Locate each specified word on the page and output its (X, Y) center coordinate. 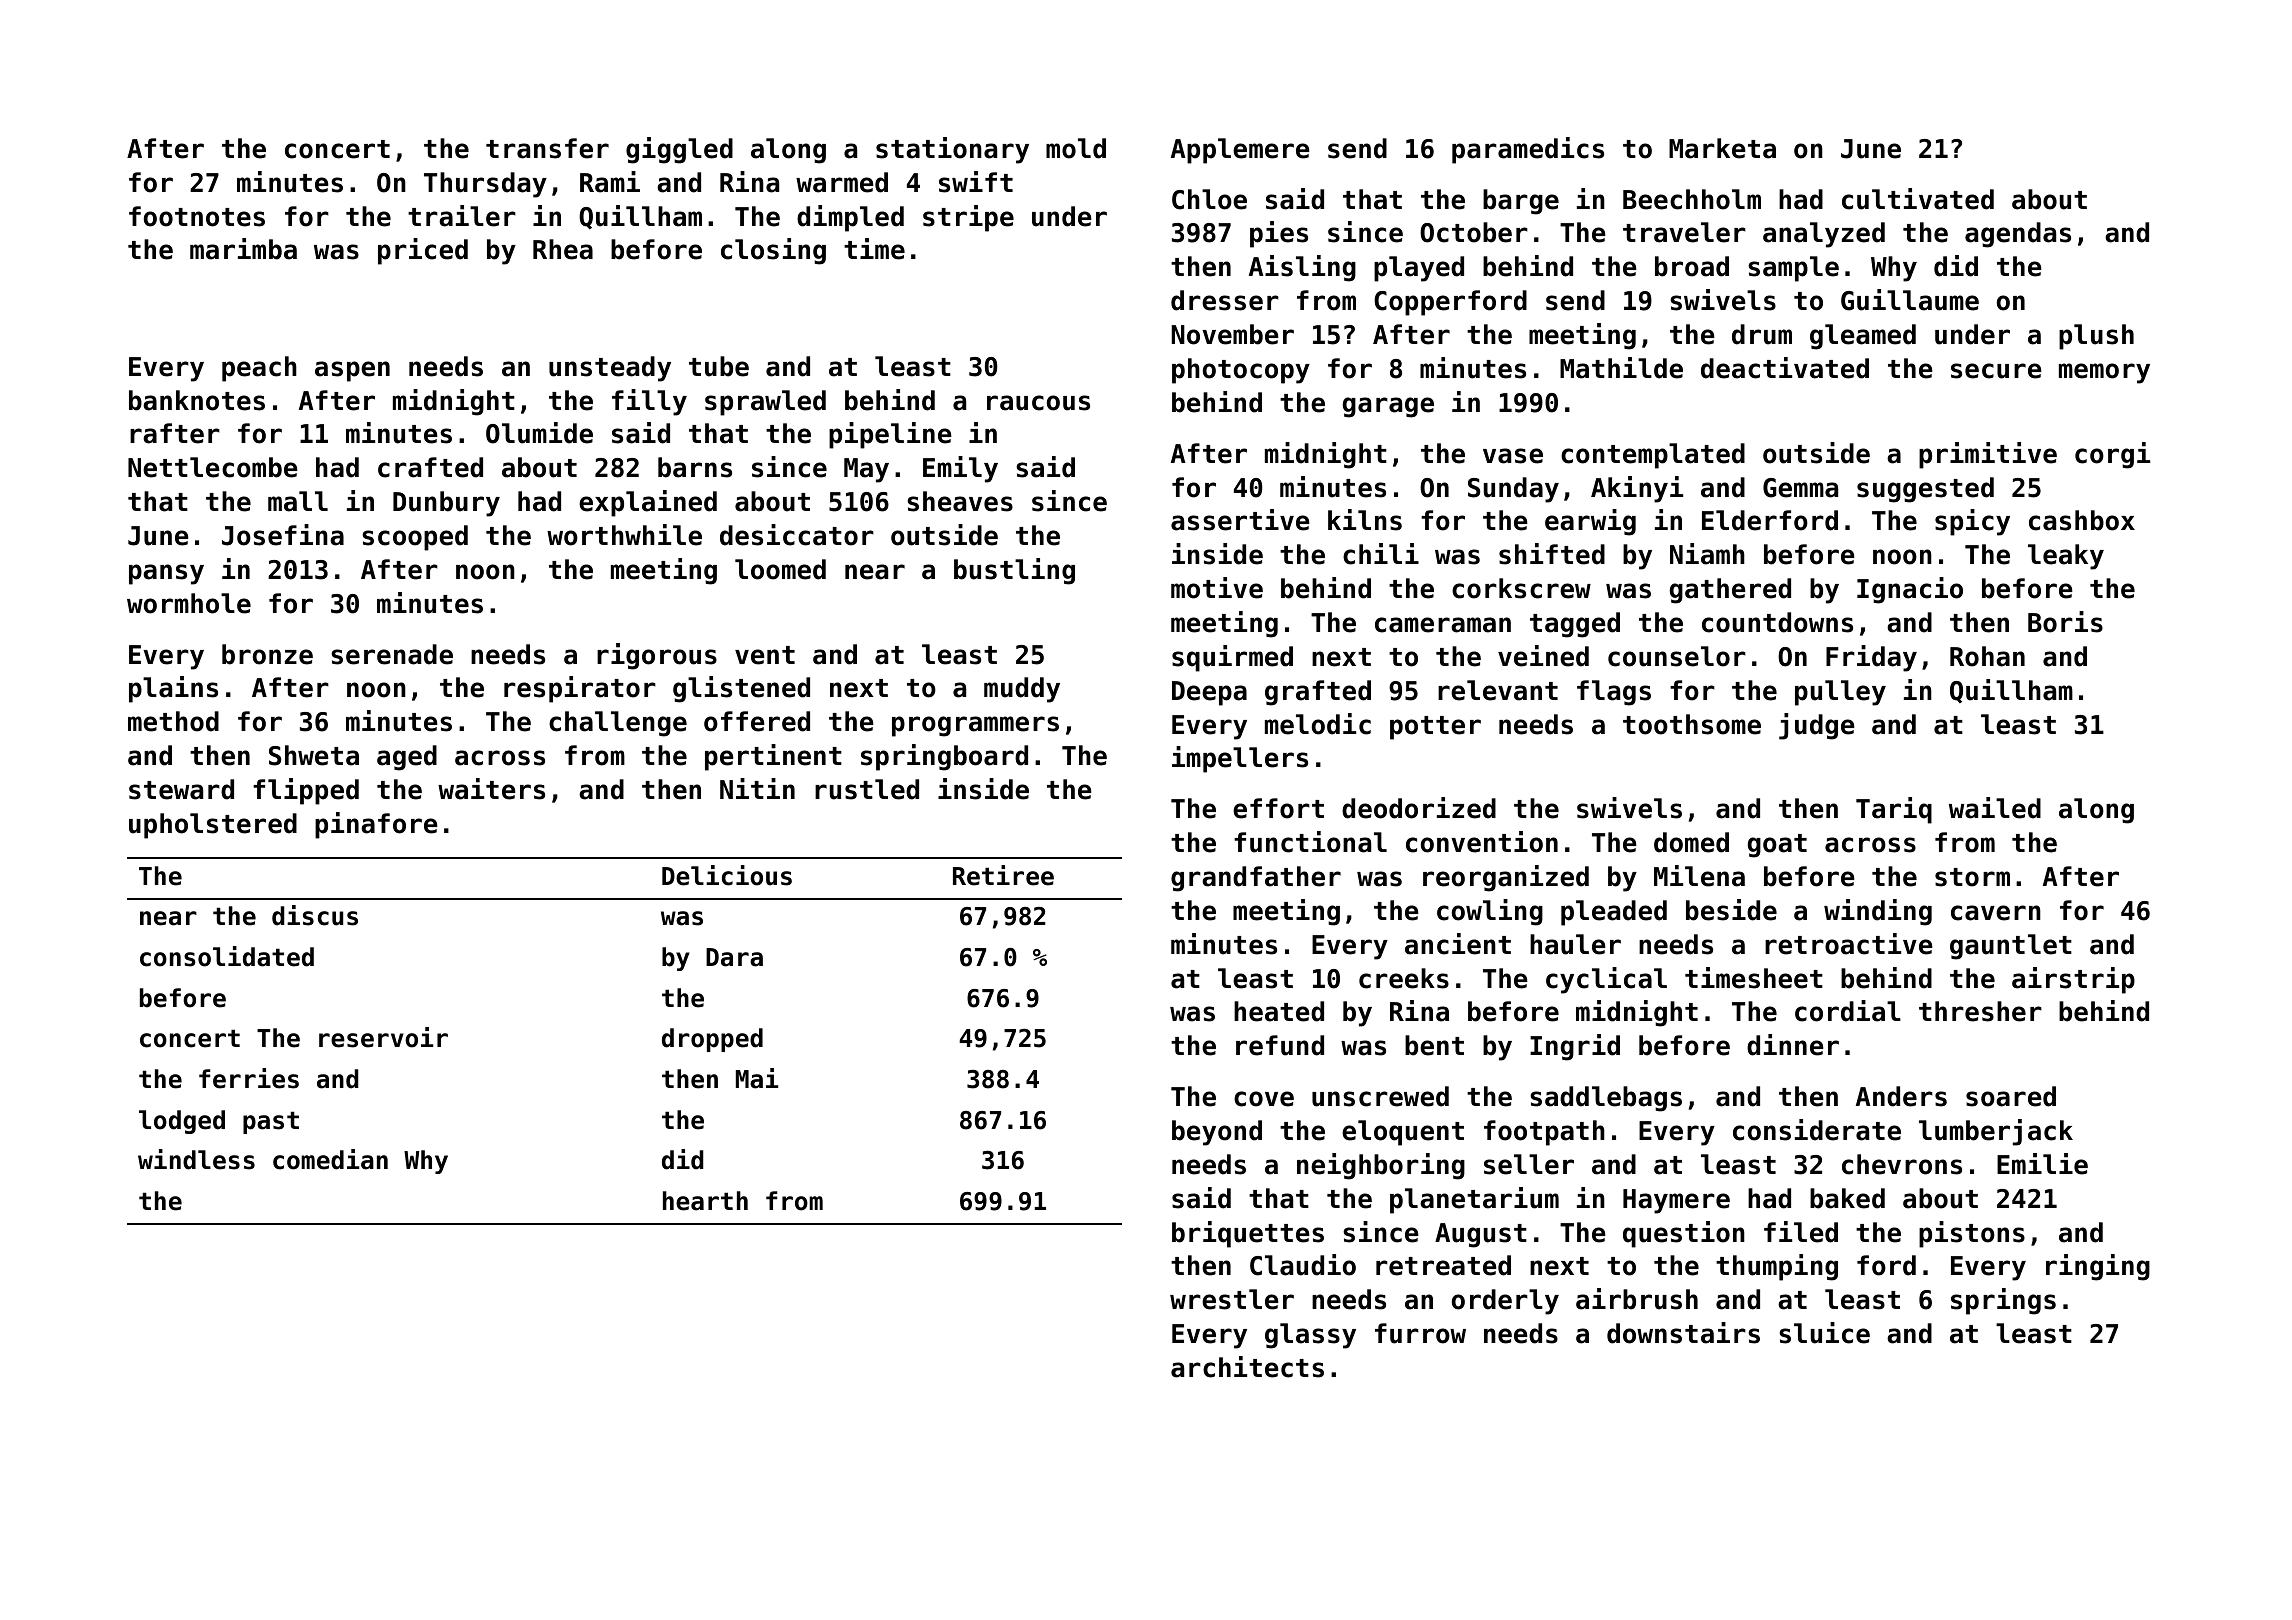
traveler (1684, 232)
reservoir (383, 1037)
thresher (1980, 1011)
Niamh (1707, 554)
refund (1280, 1045)
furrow (1420, 1333)
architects (1247, 1367)
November (1232, 334)
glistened (741, 689)
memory (2104, 373)
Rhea (563, 249)
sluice (1824, 1333)
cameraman (1443, 625)
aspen (352, 371)
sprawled (765, 403)
